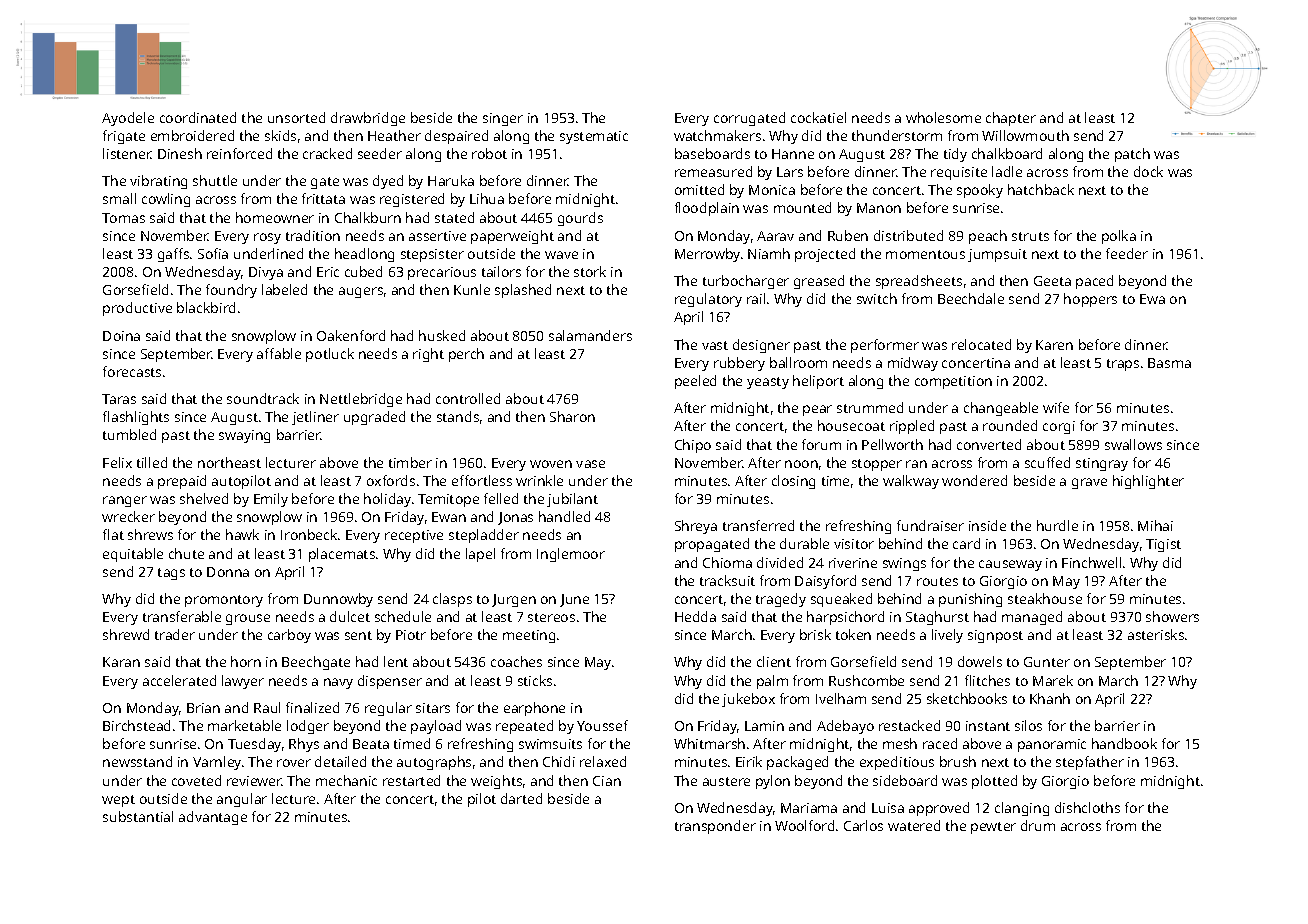  Describe the element at coordinates (228, 572) in the page. I see `Donna` at that location.
